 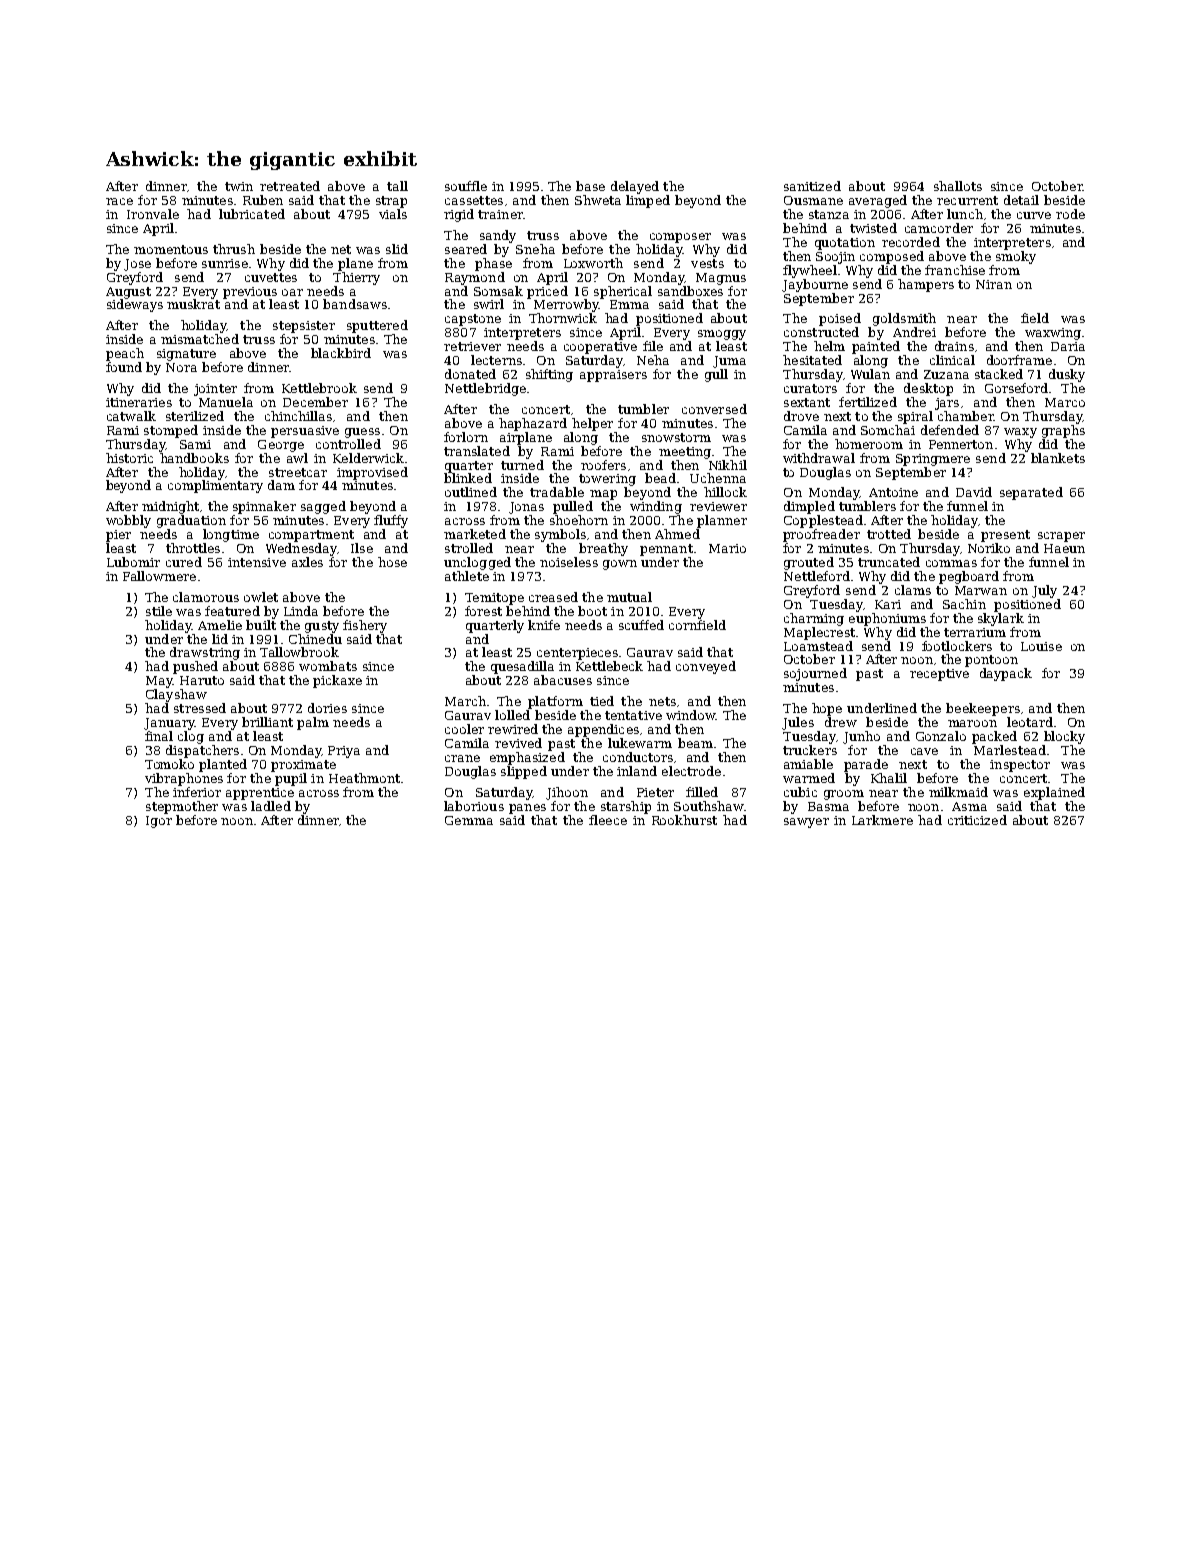 I want to click on shallots, so click(x=958, y=186).
